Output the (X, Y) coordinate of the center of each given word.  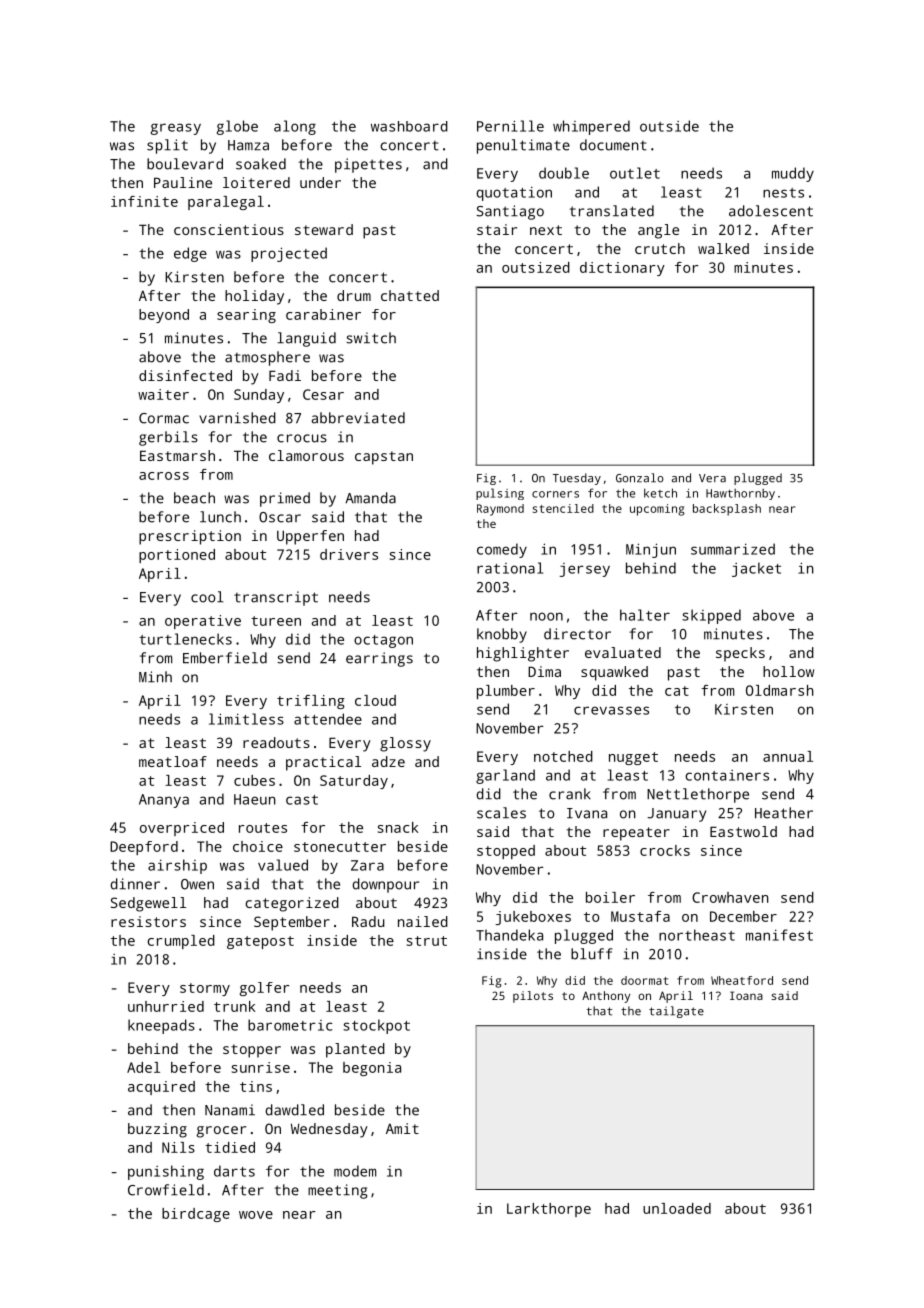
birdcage (196, 1215)
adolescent (771, 211)
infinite (144, 201)
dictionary (622, 269)
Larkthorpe (549, 1210)
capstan (384, 458)
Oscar (280, 517)
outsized (536, 267)
